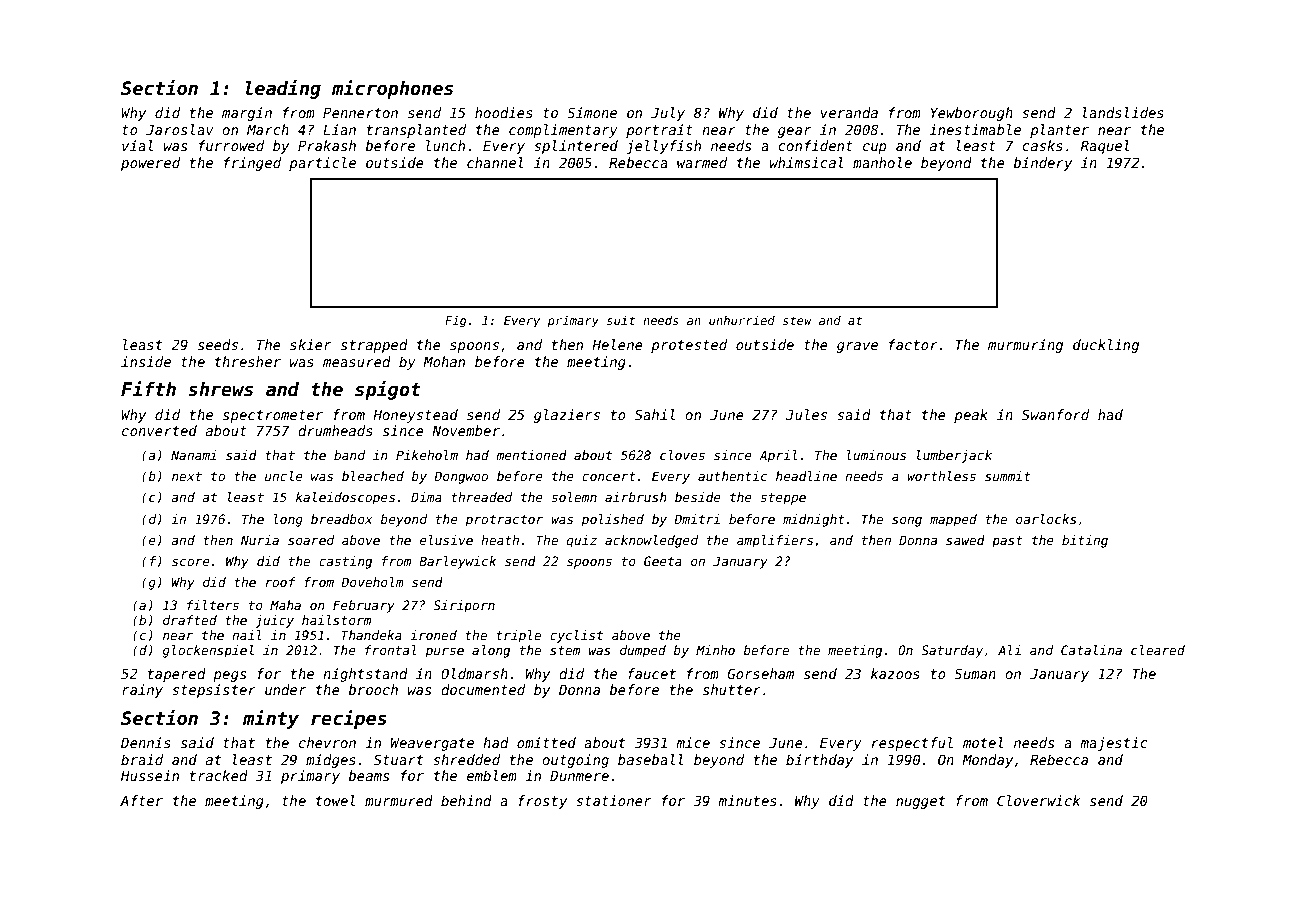  Describe the element at coordinates (1085, 541) in the screenshot. I see `biting` at that location.
